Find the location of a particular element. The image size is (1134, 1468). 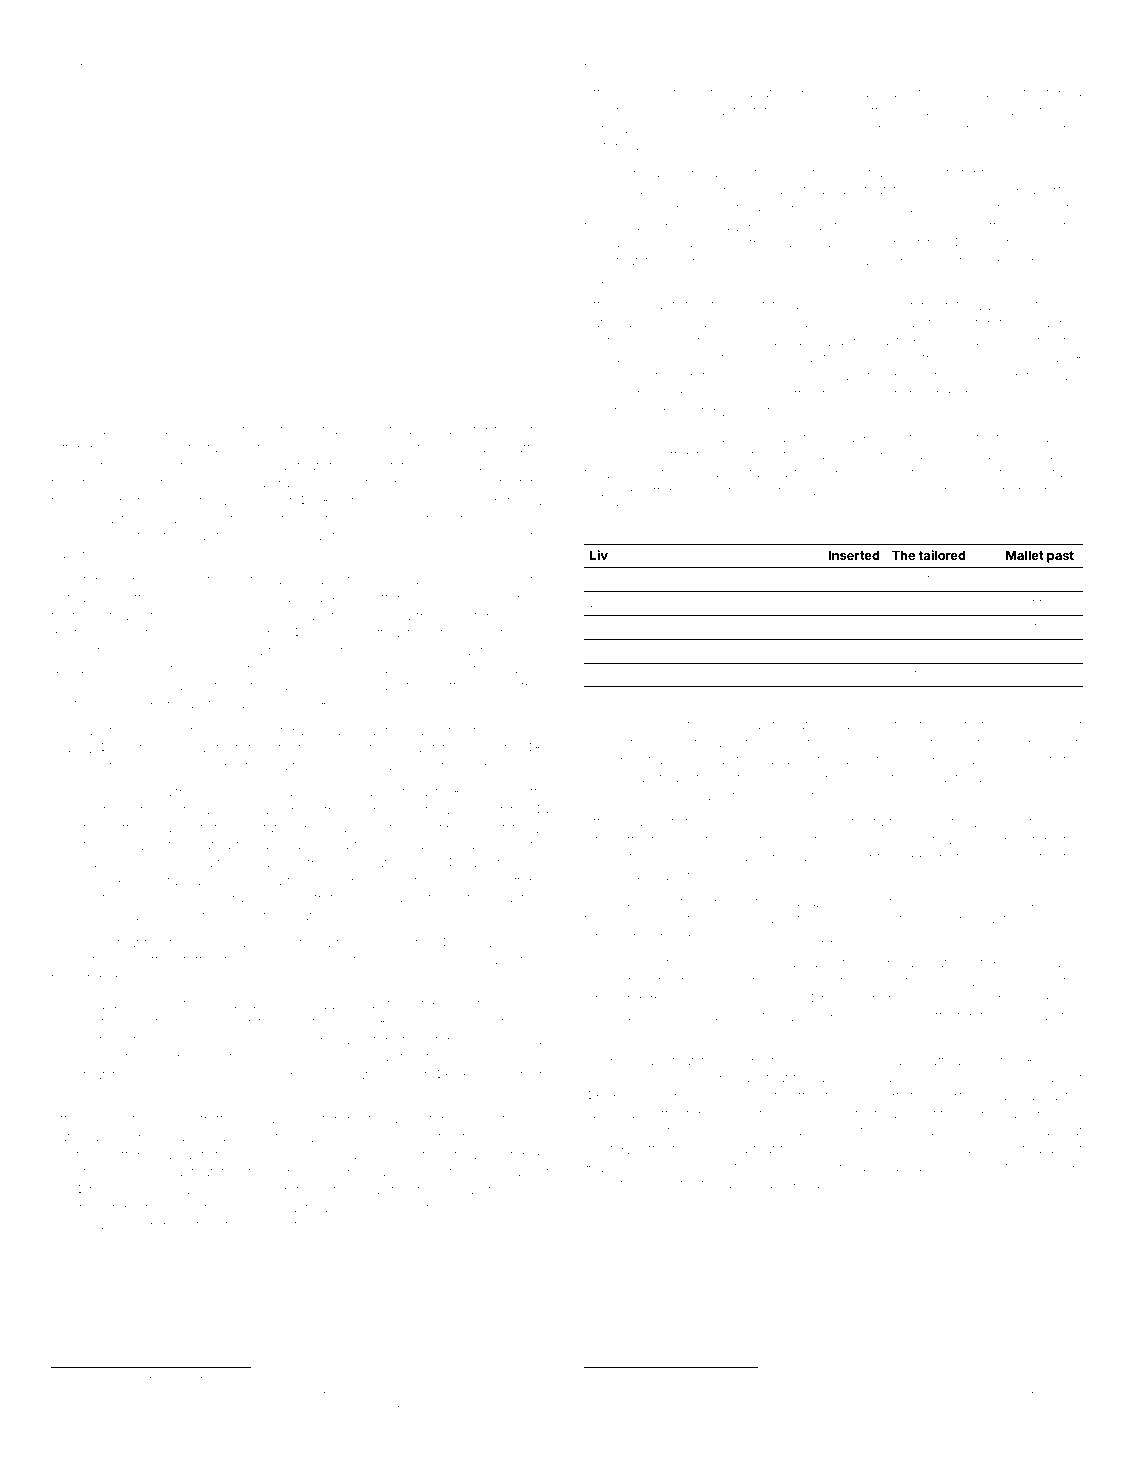

Pilar is located at coordinates (995, 839).
